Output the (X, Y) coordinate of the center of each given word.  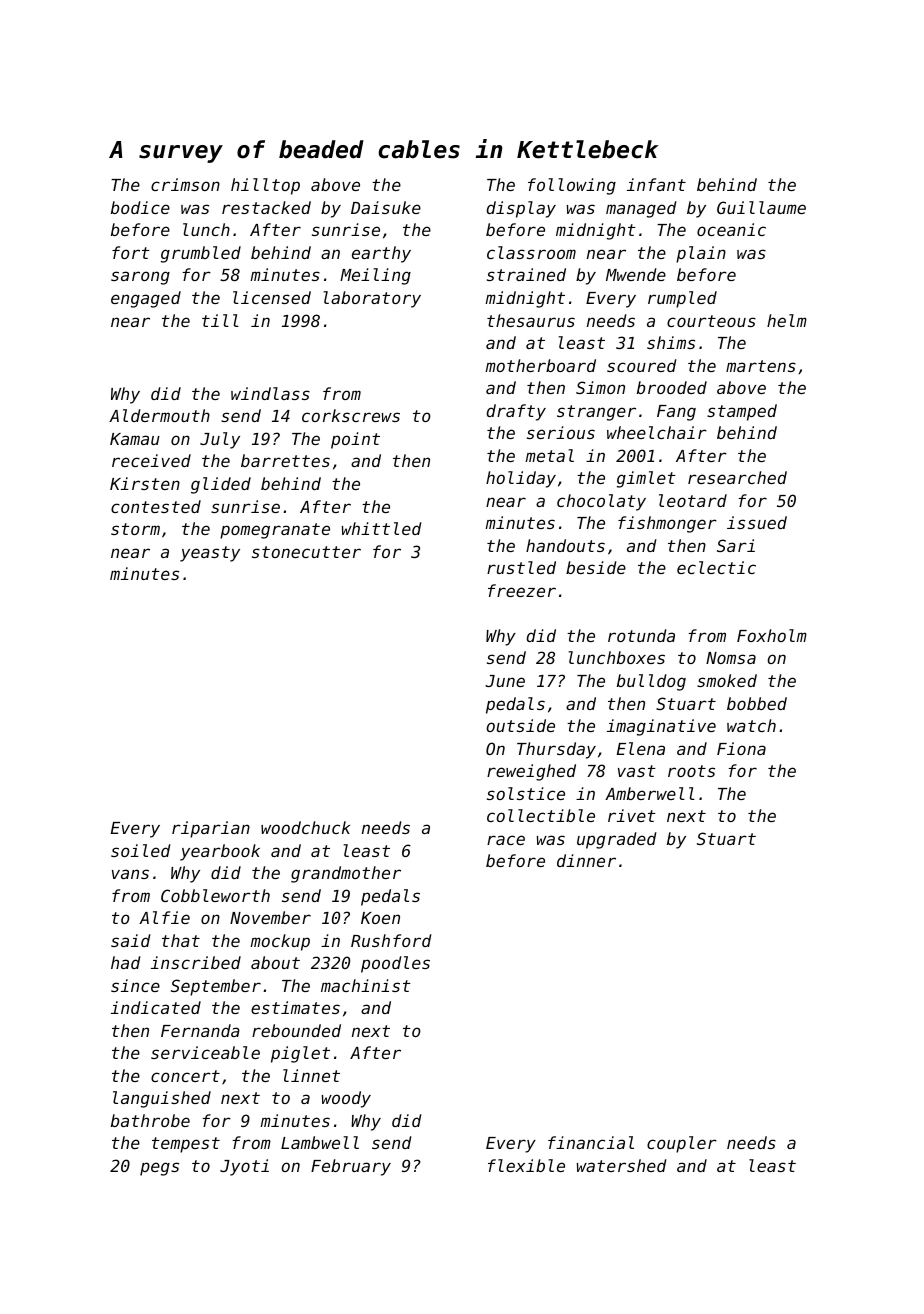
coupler (682, 1144)
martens (761, 366)
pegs (159, 1169)
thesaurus (531, 320)
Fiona (741, 748)
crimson (185, 184)
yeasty (210, 554)
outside (520, 725)
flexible (526, 1165)
